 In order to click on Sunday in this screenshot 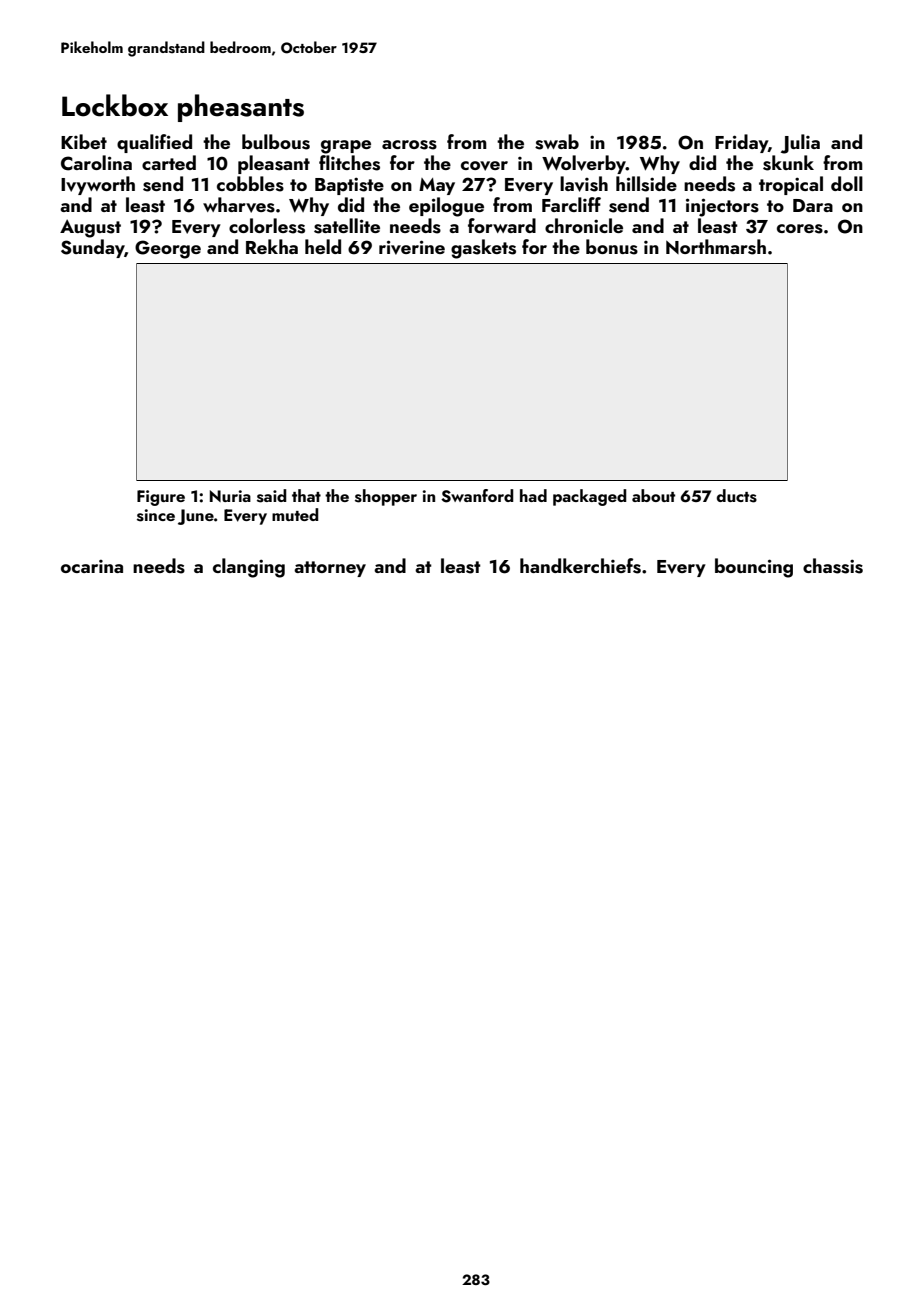, I will do `click(93, 248)`.
